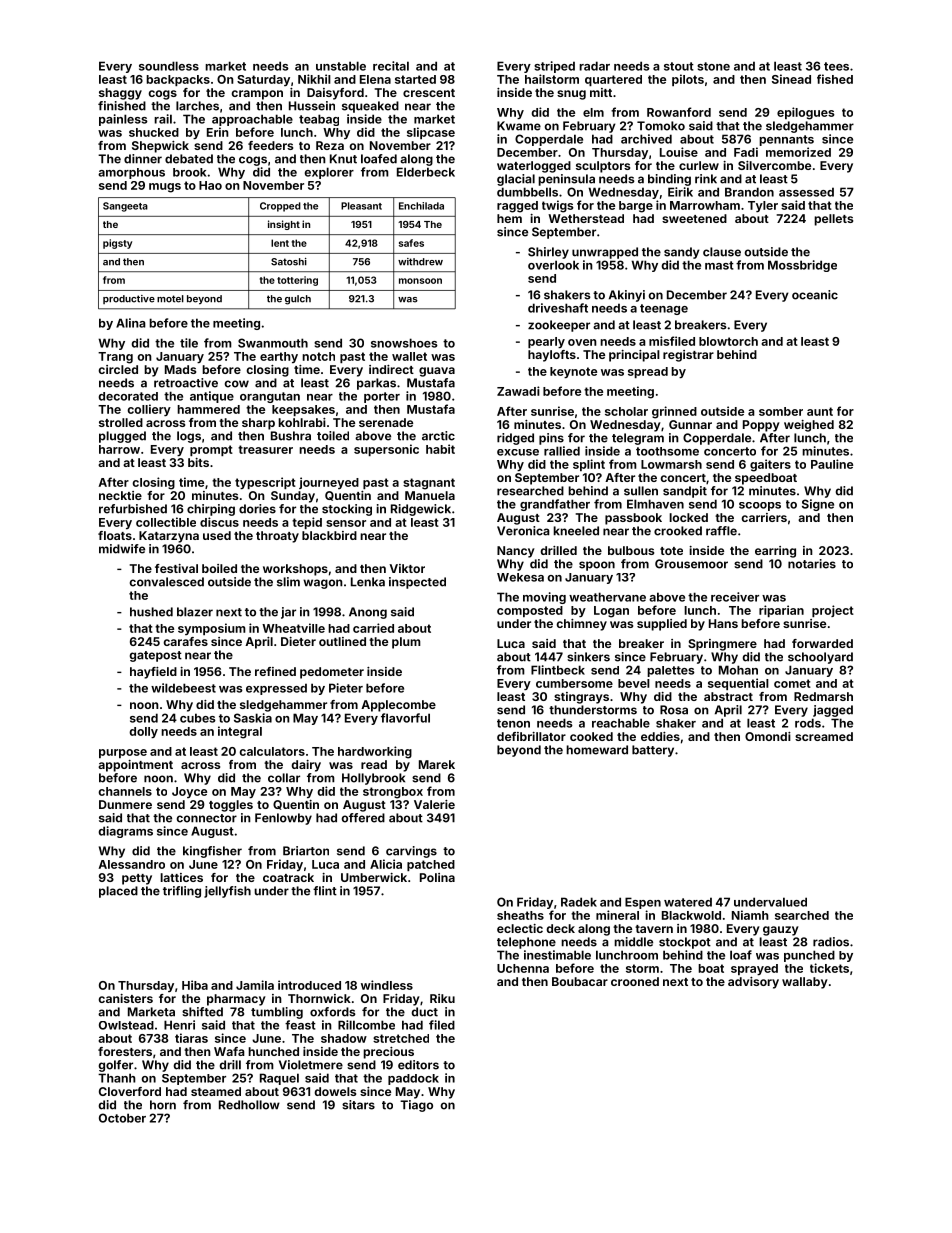  I want to click on antique, so click(212, 397).
